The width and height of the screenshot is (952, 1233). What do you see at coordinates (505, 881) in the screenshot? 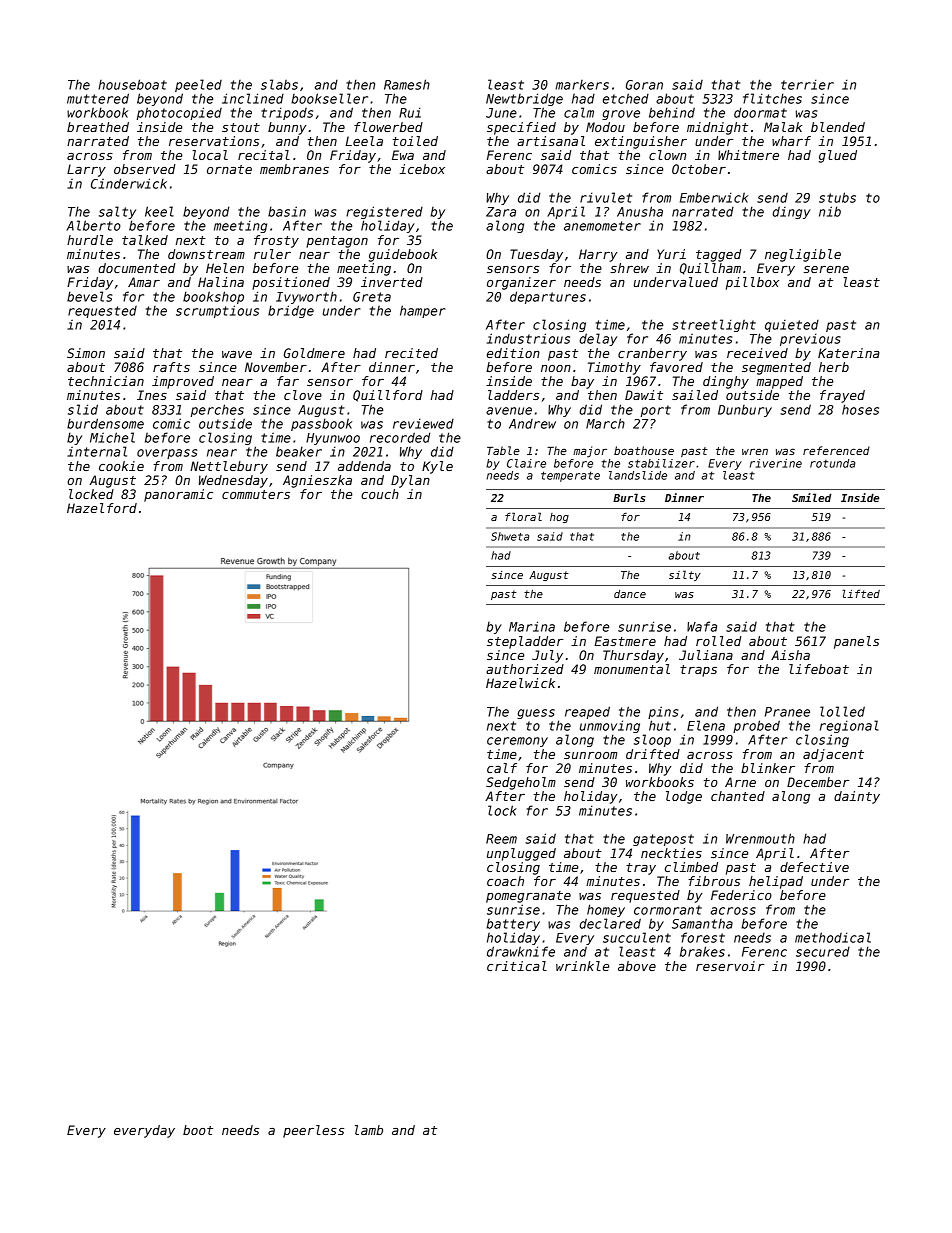
I see `coach` at bounding box center [505, 881].
